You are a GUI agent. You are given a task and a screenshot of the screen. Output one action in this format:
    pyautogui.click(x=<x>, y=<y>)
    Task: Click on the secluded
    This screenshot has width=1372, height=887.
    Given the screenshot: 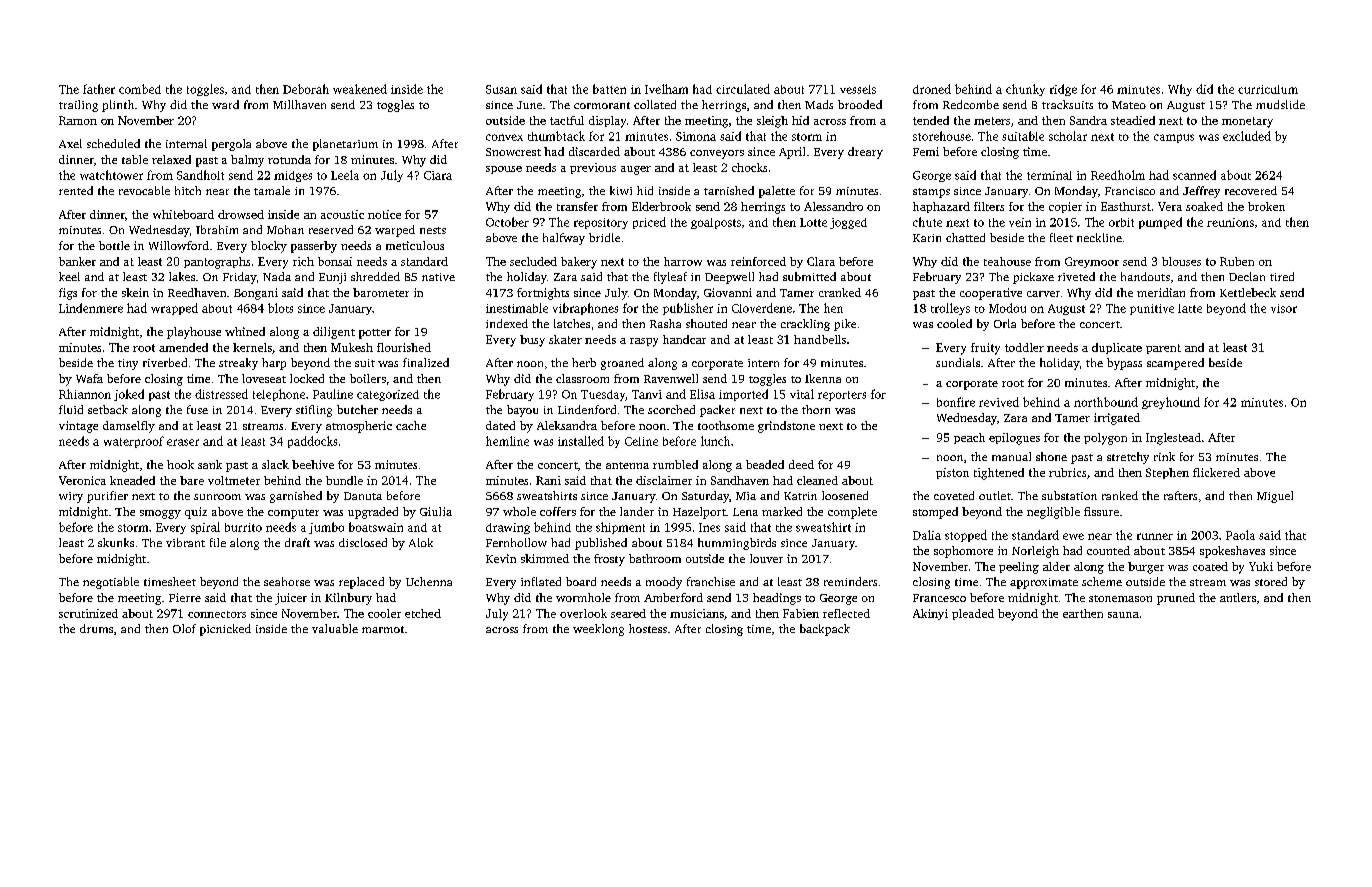 What is the action you would take?
    pyautogui.click(x=533, y=261)
